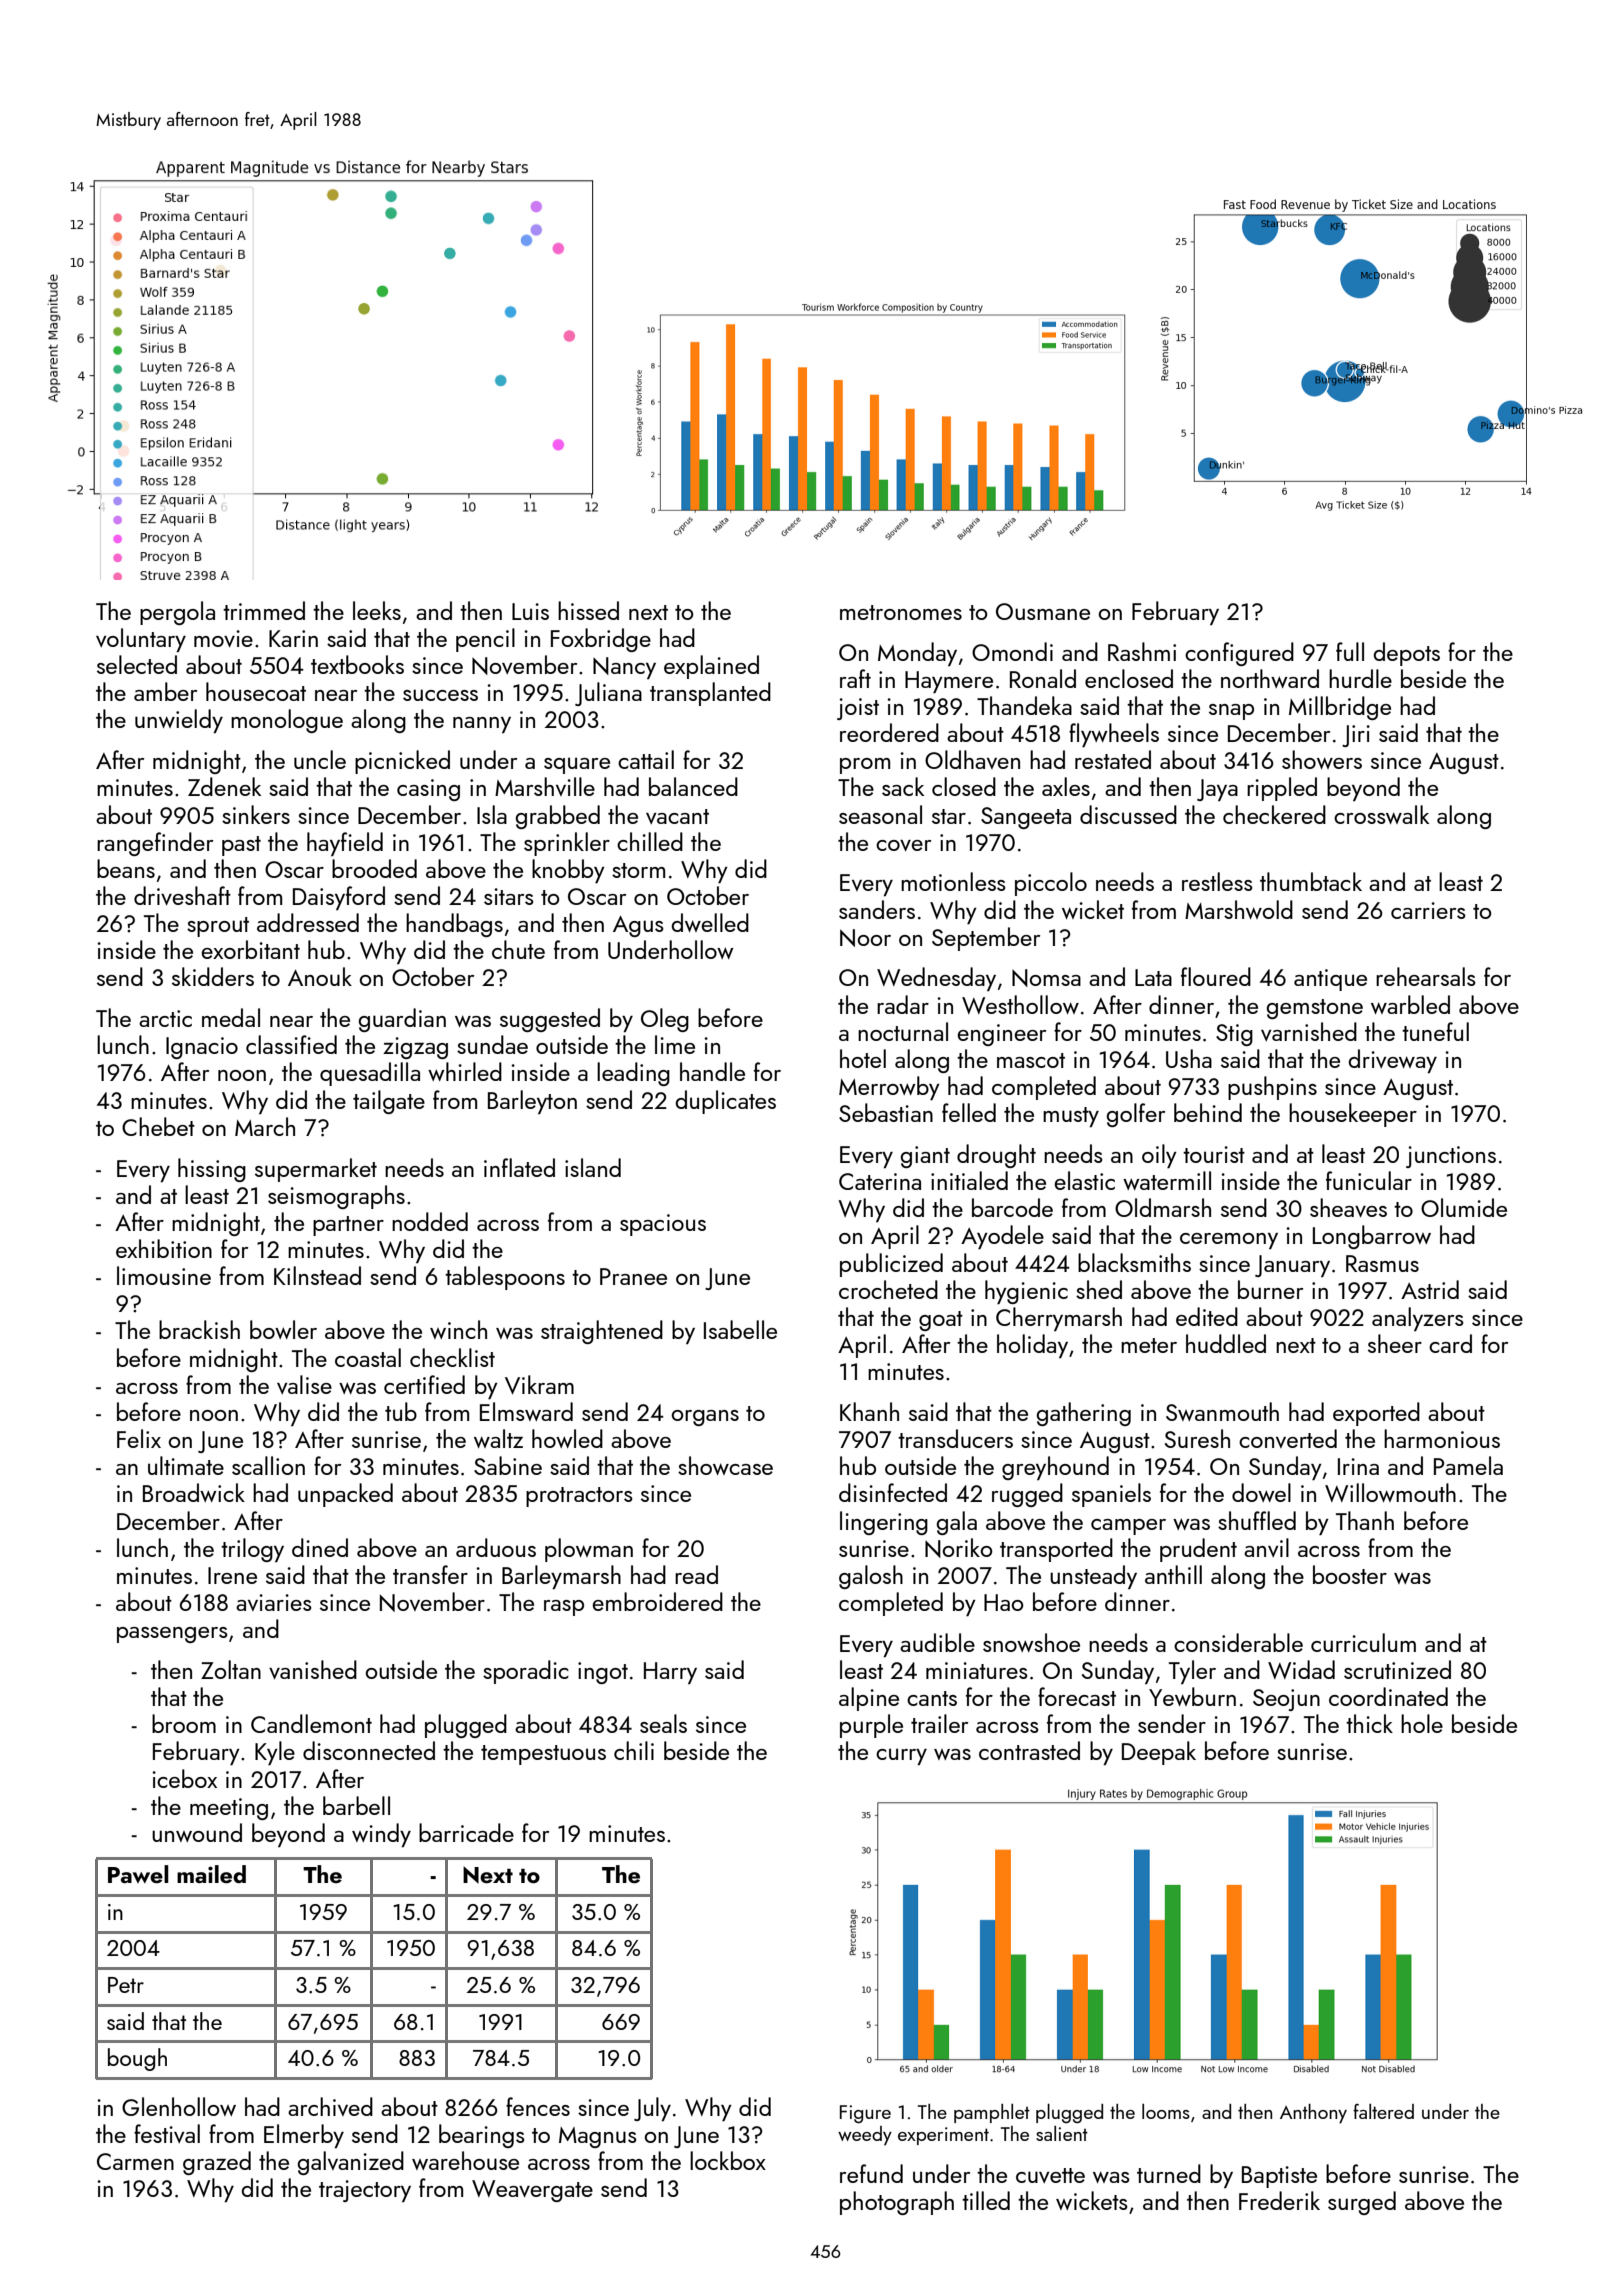  What do you see at coordinates (212, 1170) in the screenshot?
I see `hissing` at bounding box center [212, 1170].
